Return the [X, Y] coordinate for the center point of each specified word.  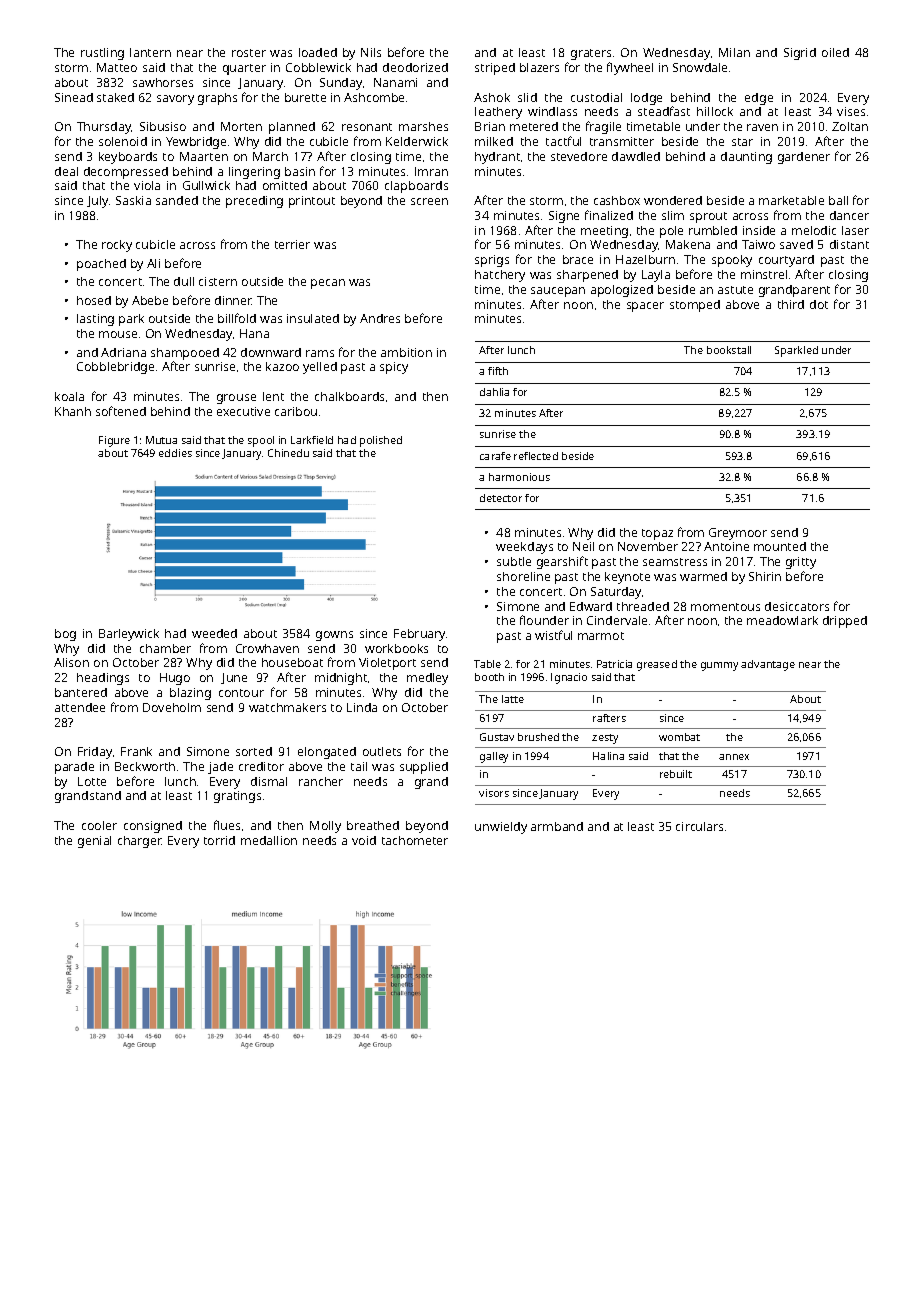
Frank [136, 751]
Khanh [73, 411]
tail [359, 766]
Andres [380, 318]
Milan [734, 52]
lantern [150, 52]
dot [819, 304]
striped [495, 69]
